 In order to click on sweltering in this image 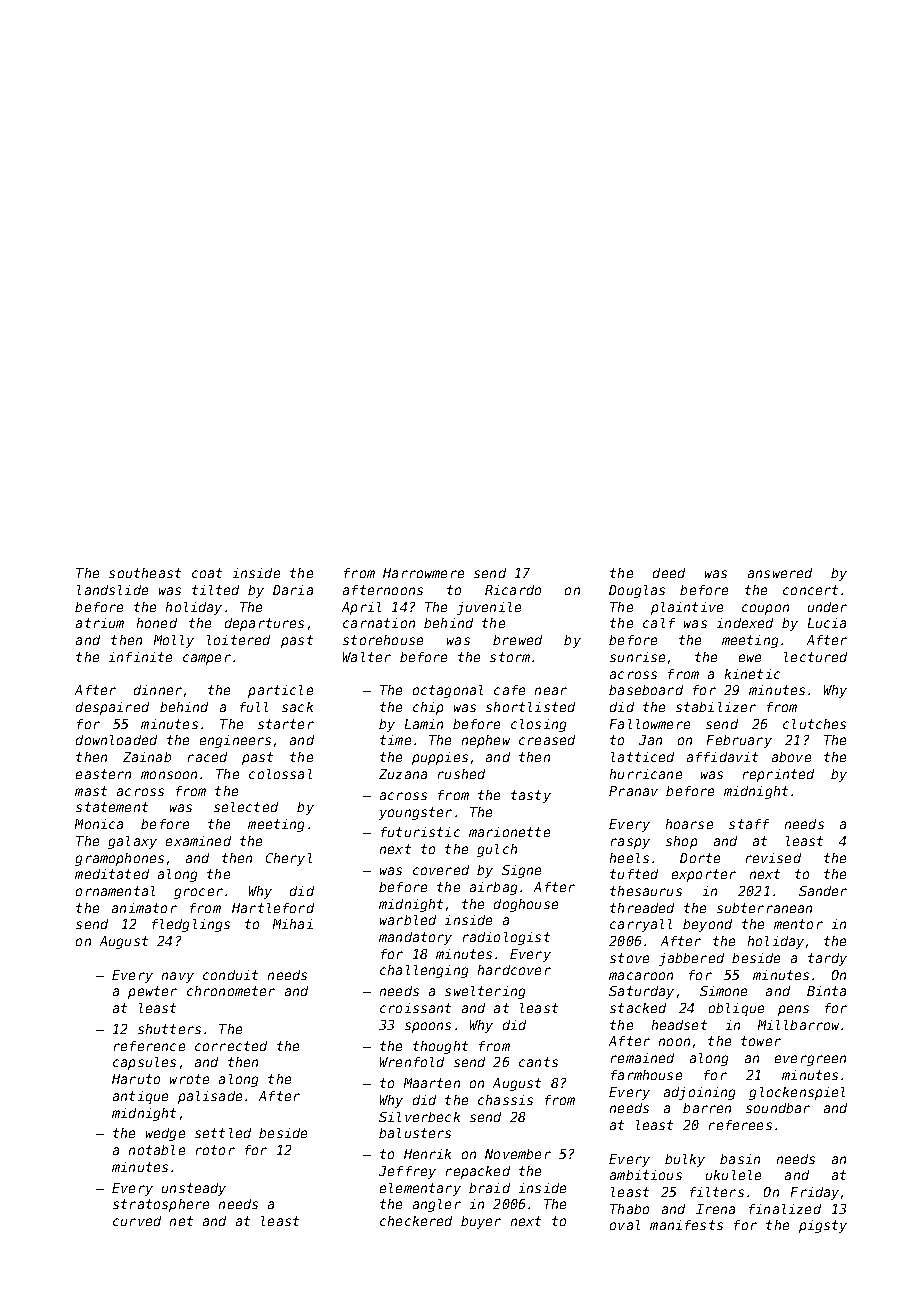, I will do `click(485, 992)`.
